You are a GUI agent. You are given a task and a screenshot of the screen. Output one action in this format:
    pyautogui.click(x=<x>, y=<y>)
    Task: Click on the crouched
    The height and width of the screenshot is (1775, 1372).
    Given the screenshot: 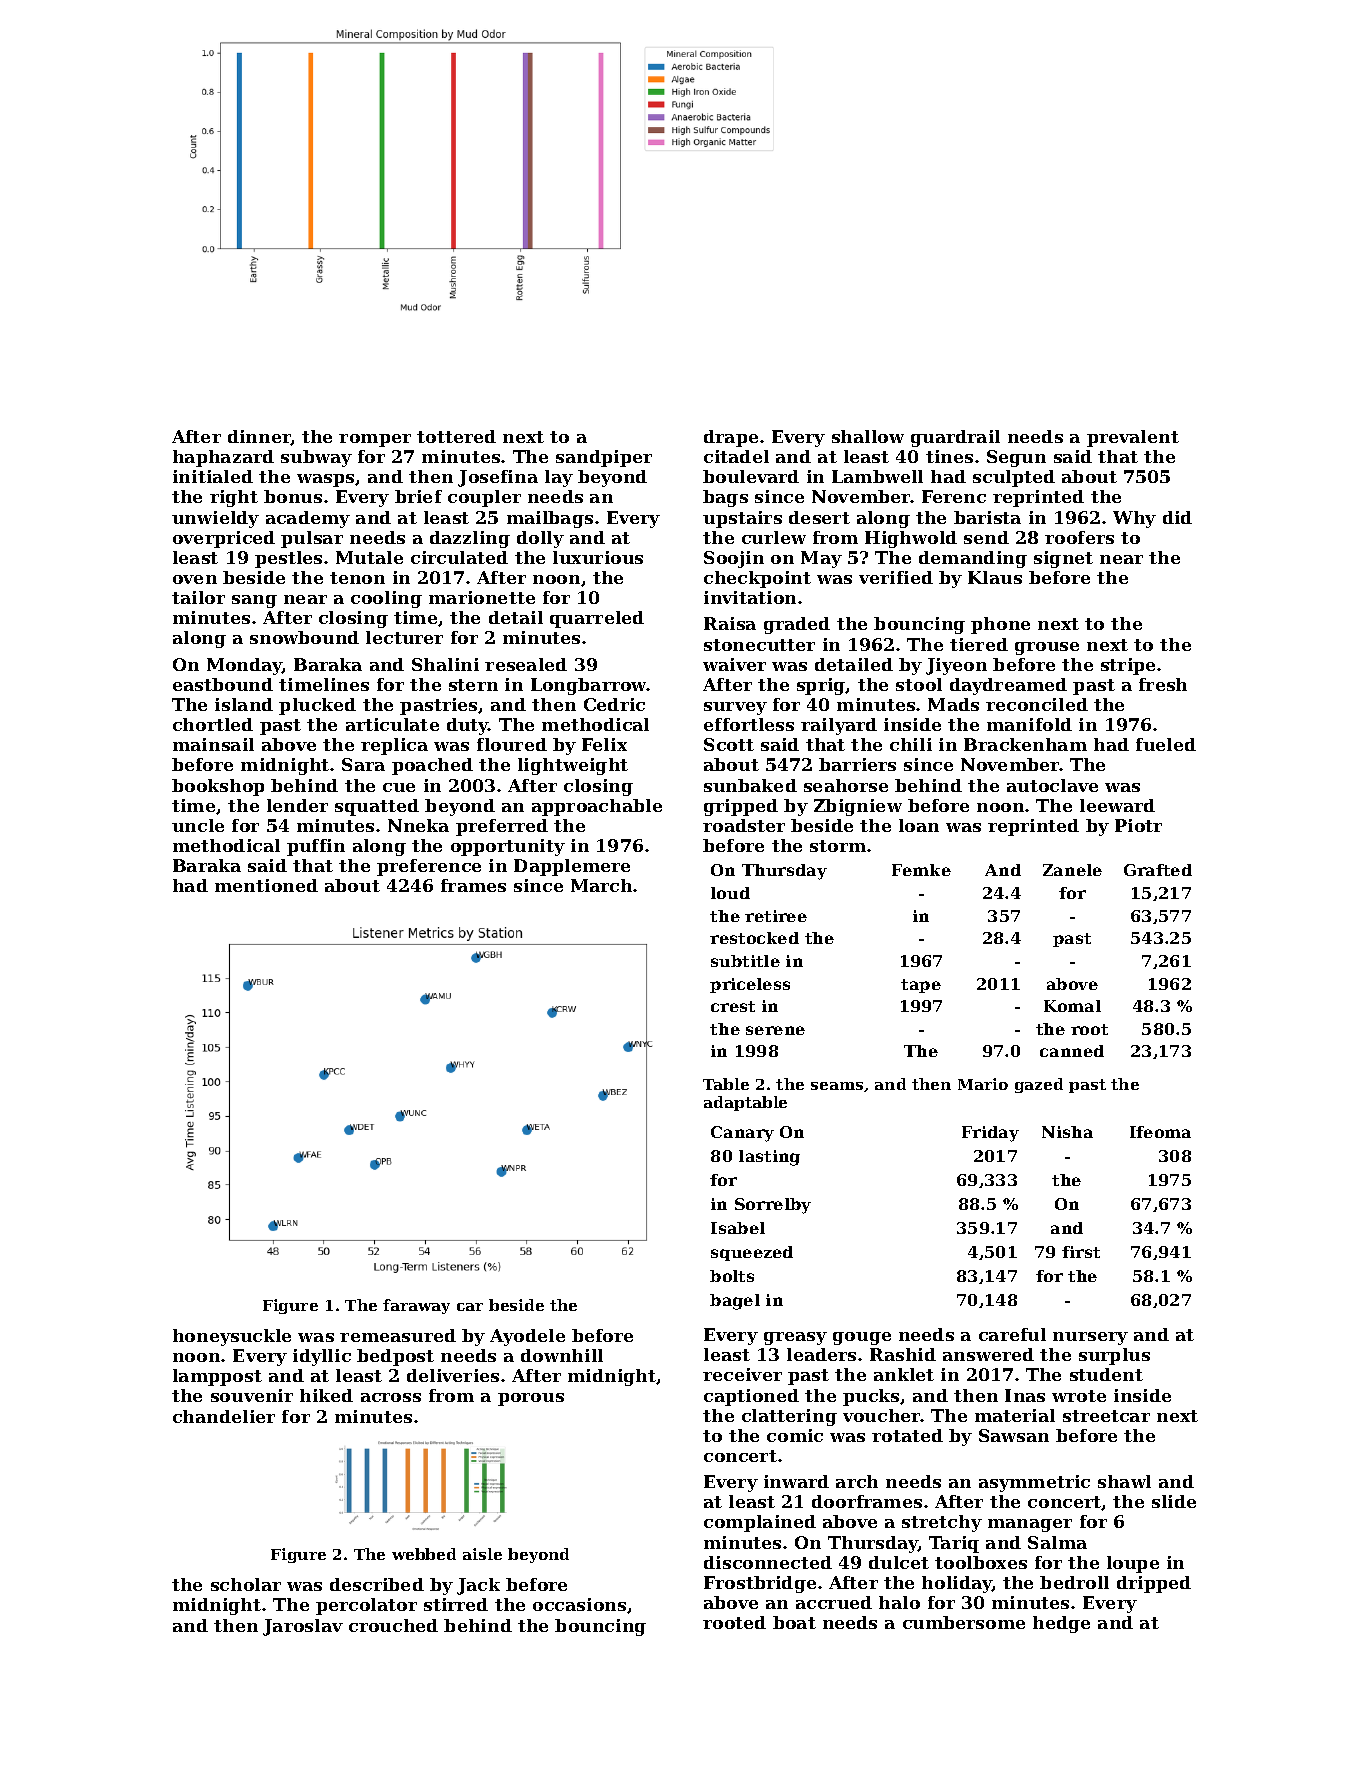 What is the action you would take?
    pyautogui.click(x=393, y=1625)
